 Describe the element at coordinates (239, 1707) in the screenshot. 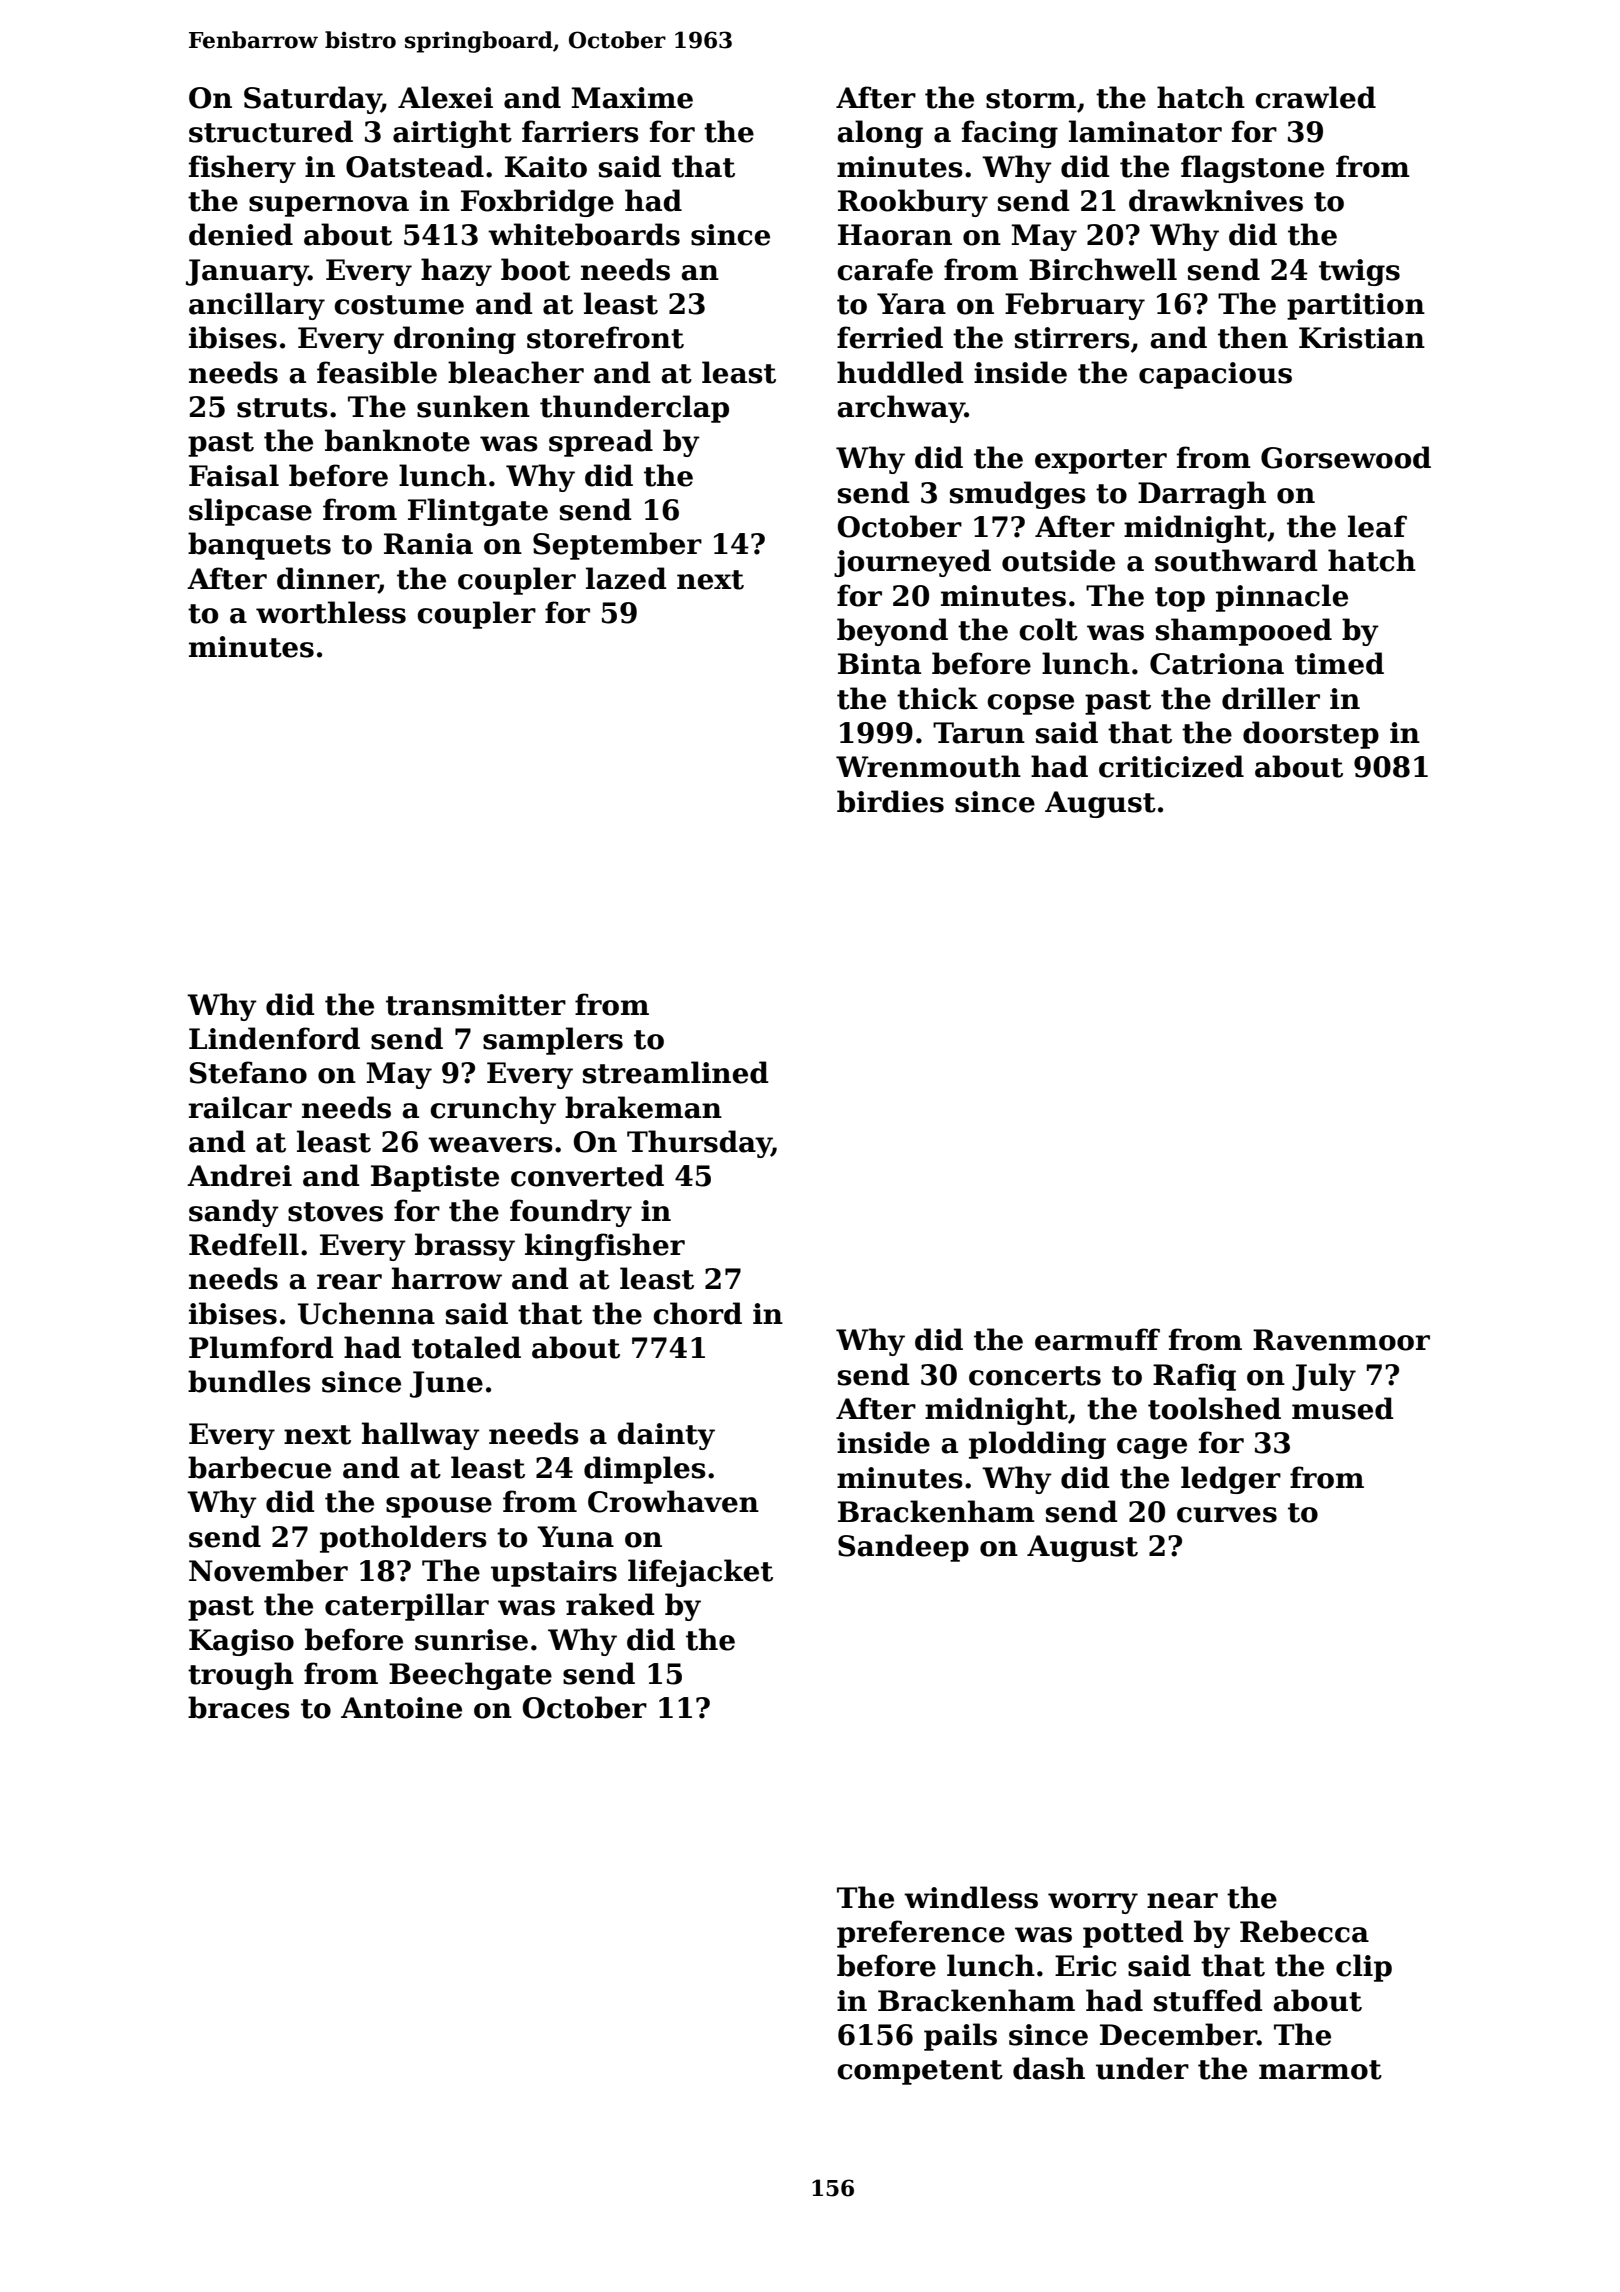

I see `braces` at that location.
